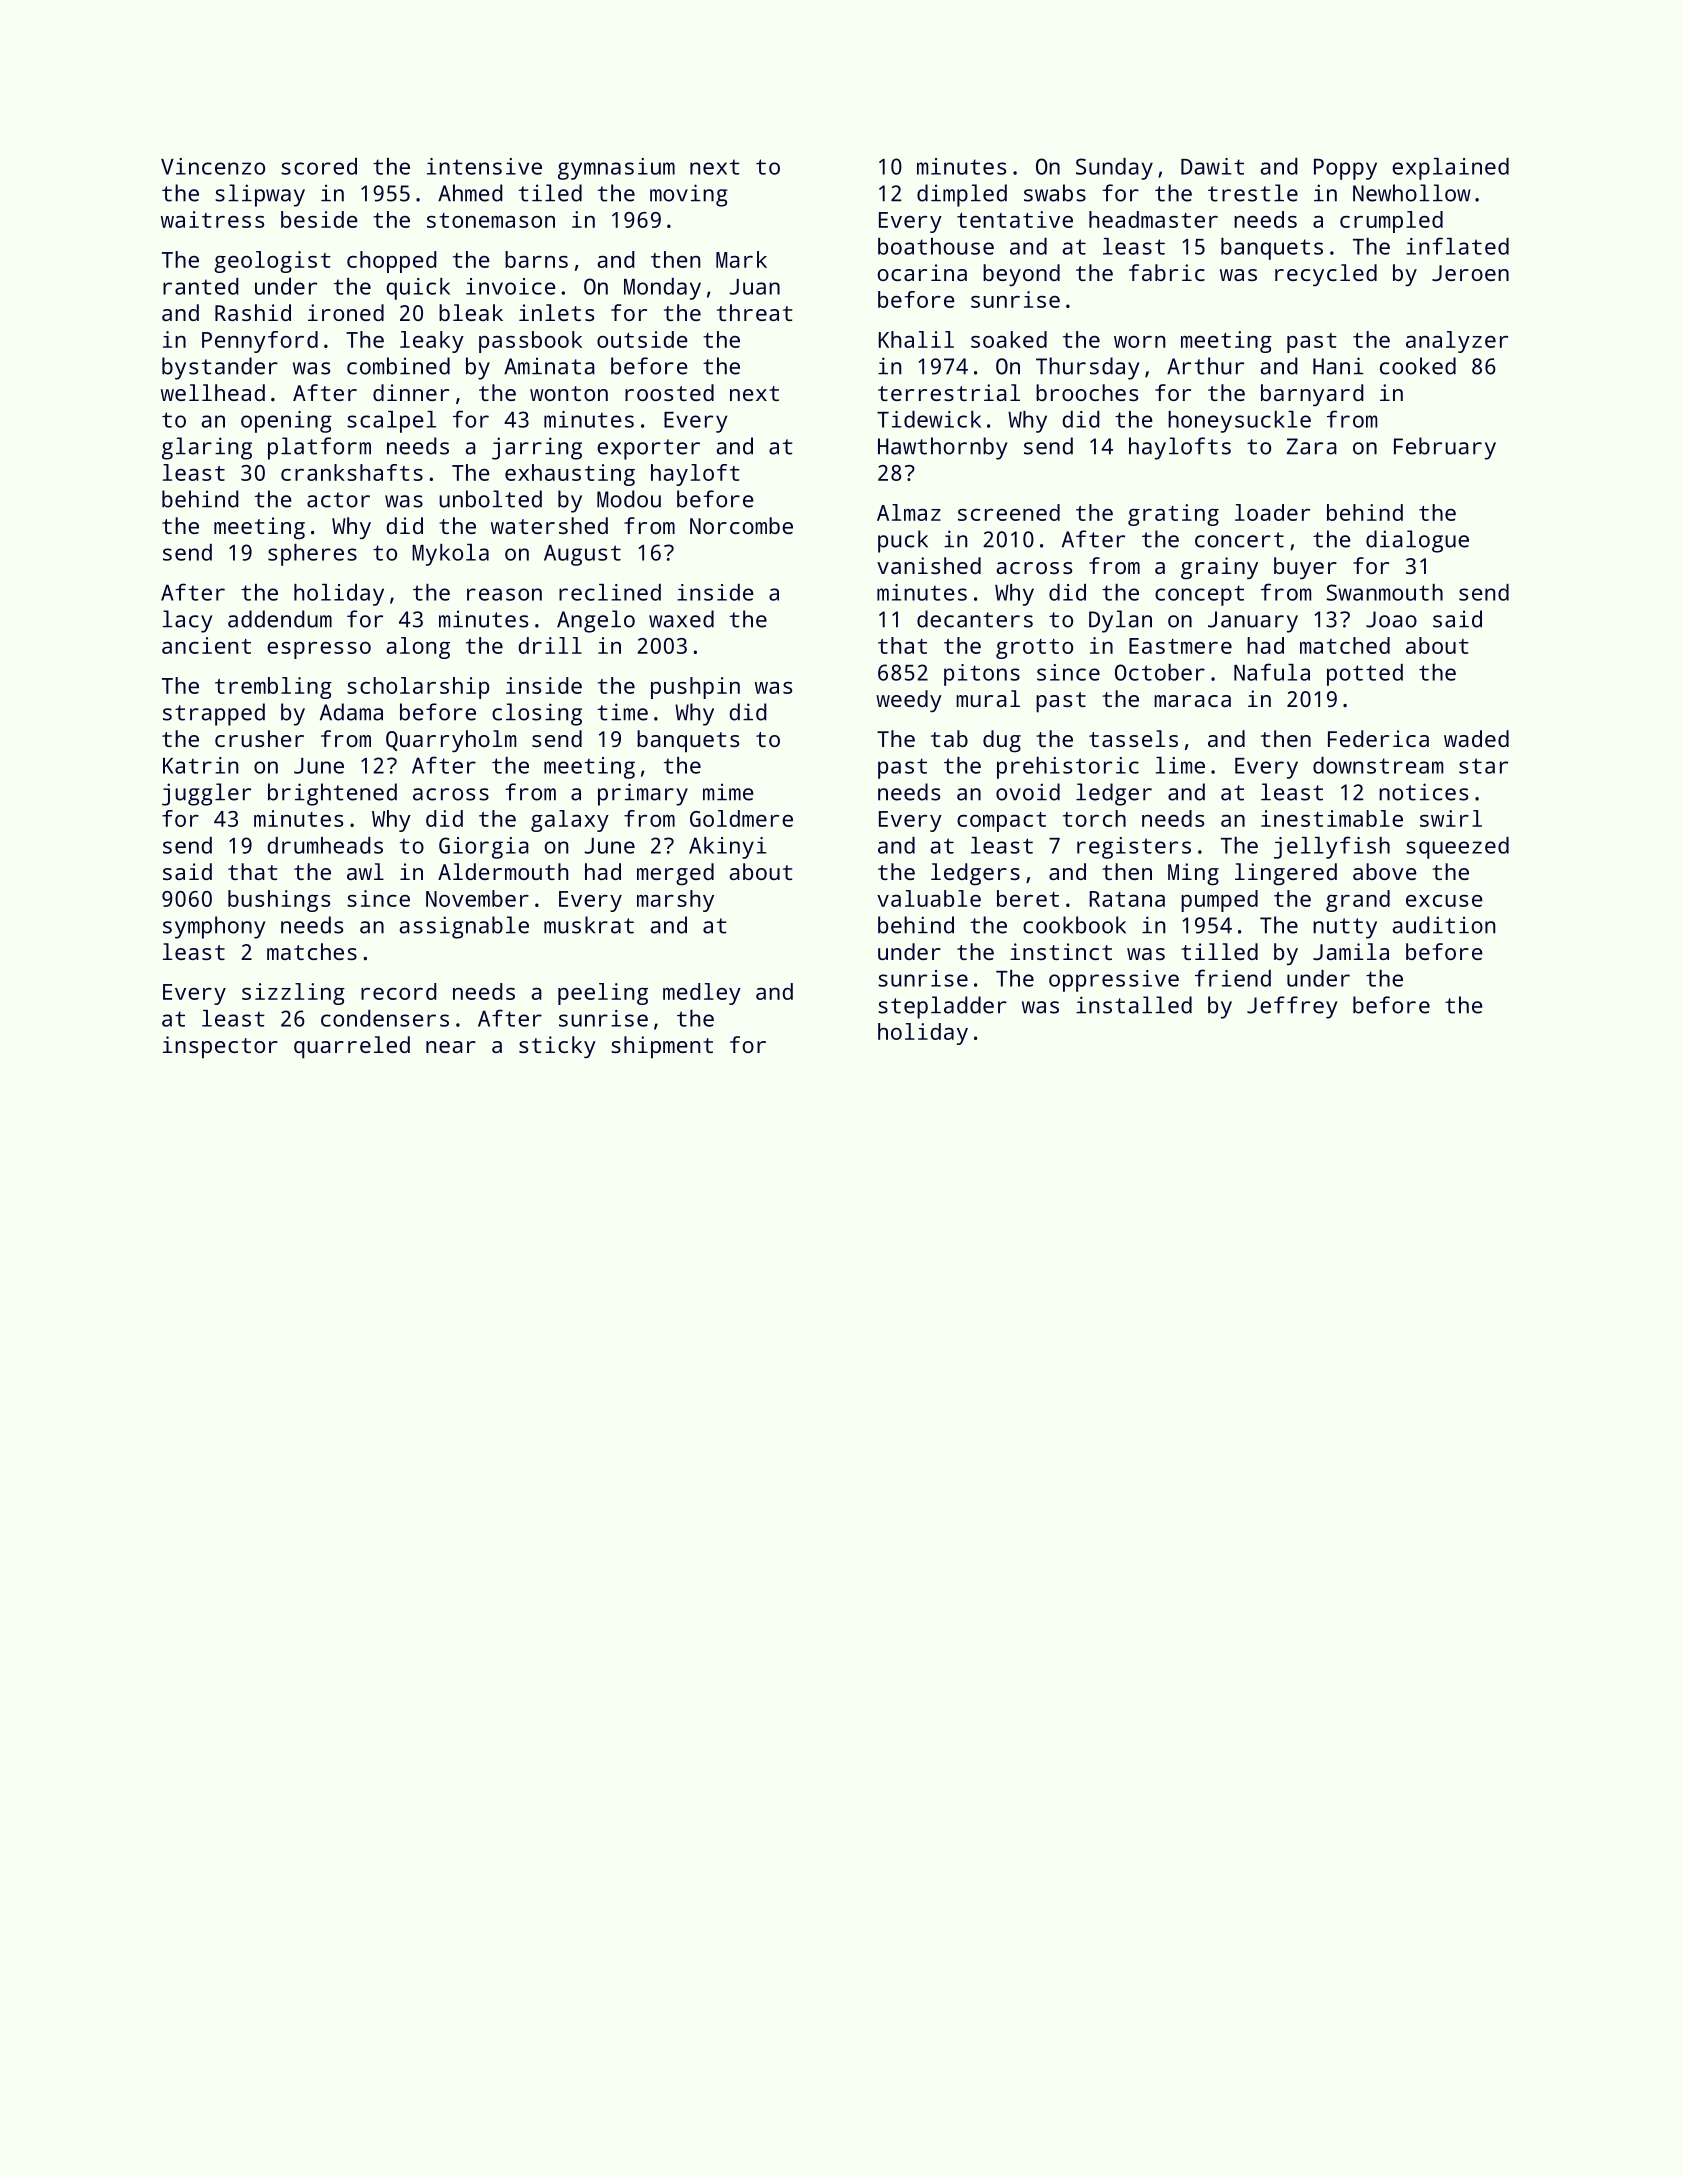 Image resolution: width=1683 pixels, height=2178 pixels. I want to click on vanished, so click(929, 565).
